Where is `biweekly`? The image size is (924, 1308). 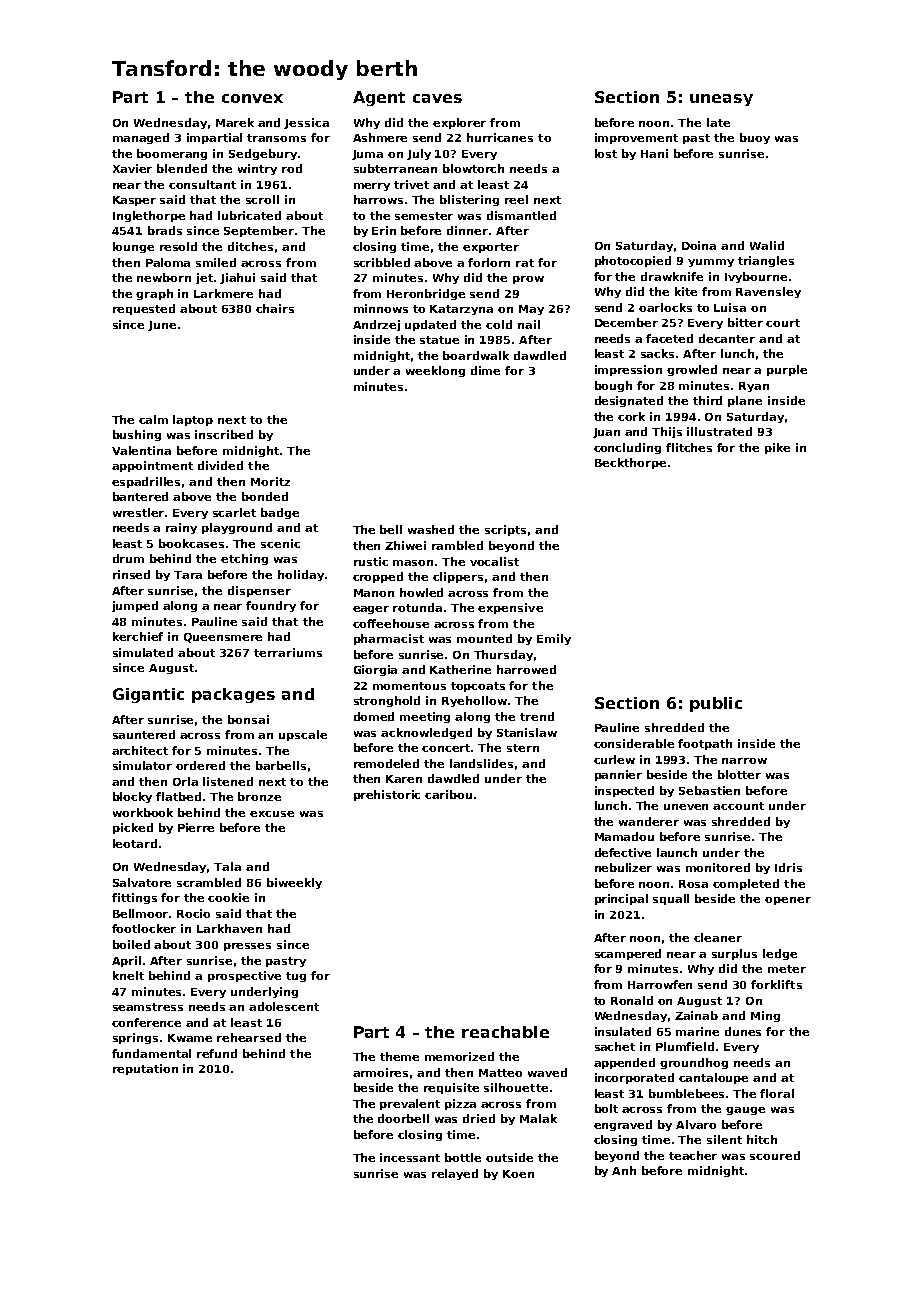
biweekly is located at coordinates (294, 883).
